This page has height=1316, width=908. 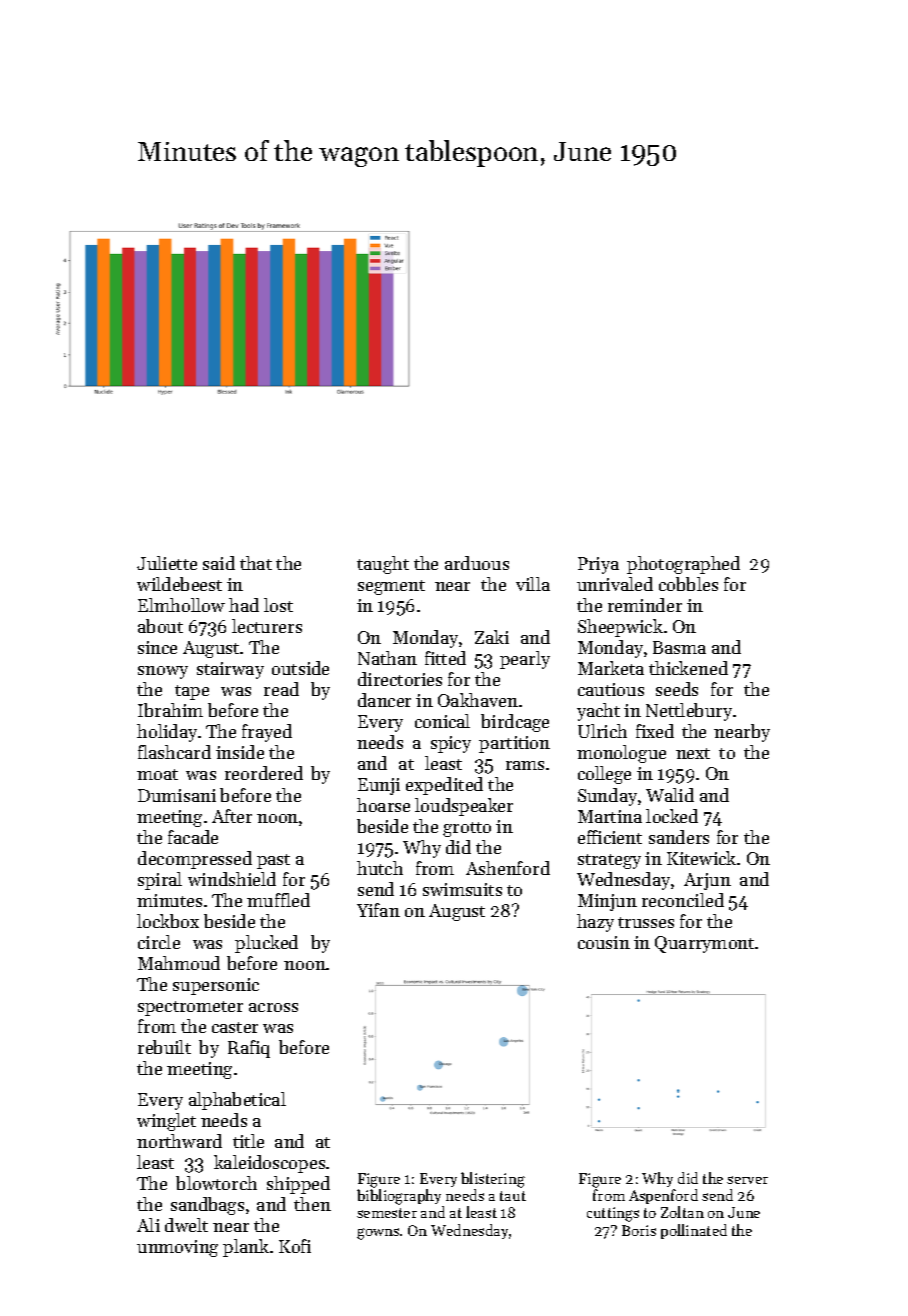 What do you see at coordinates (273, 861) in the page?
I see `past` at bounding box center [273, 861].
